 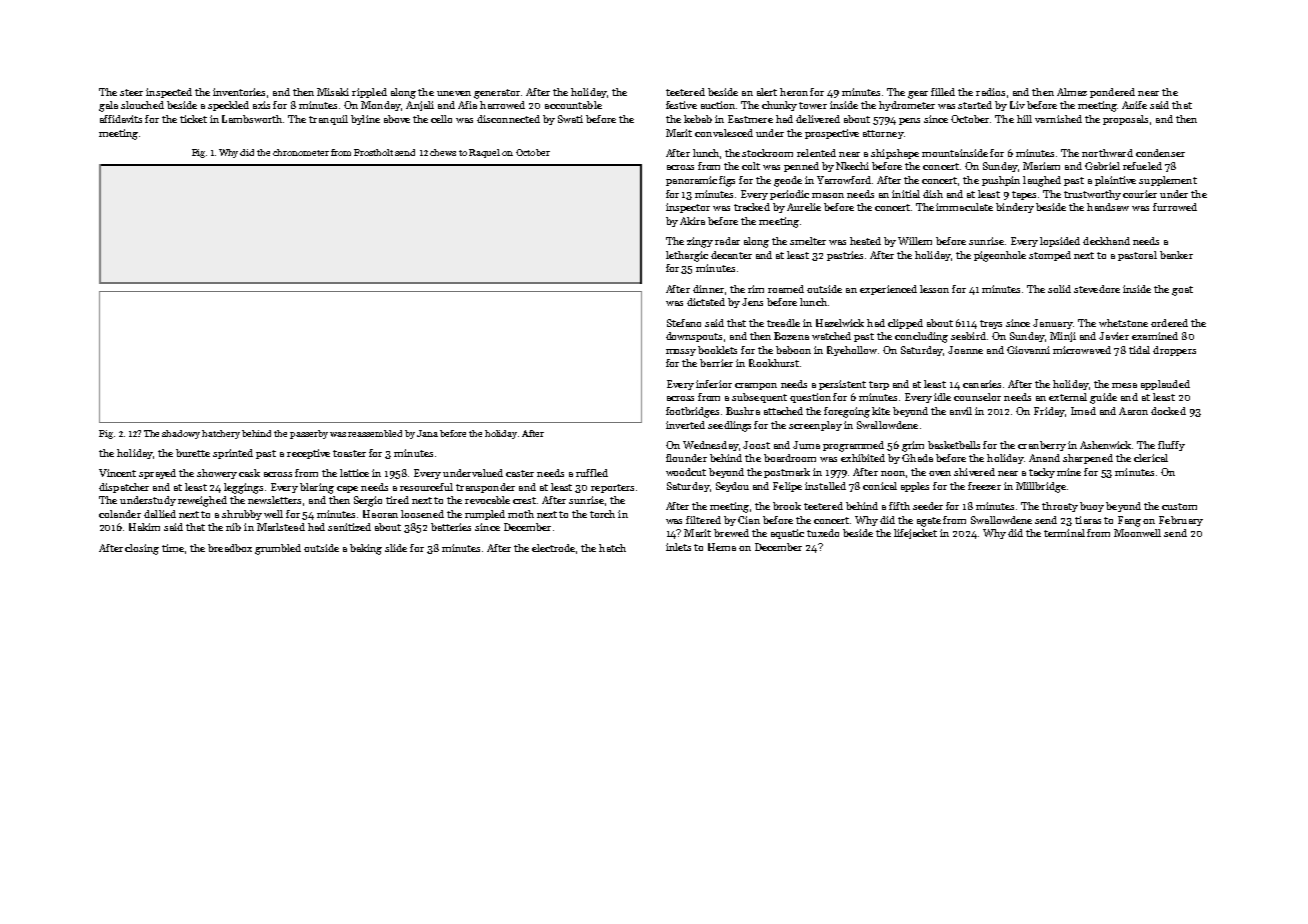 What do you see at coordinates (1168, 411) in the screenshot?
I see `docked` at bounding box center [1168, 411].
